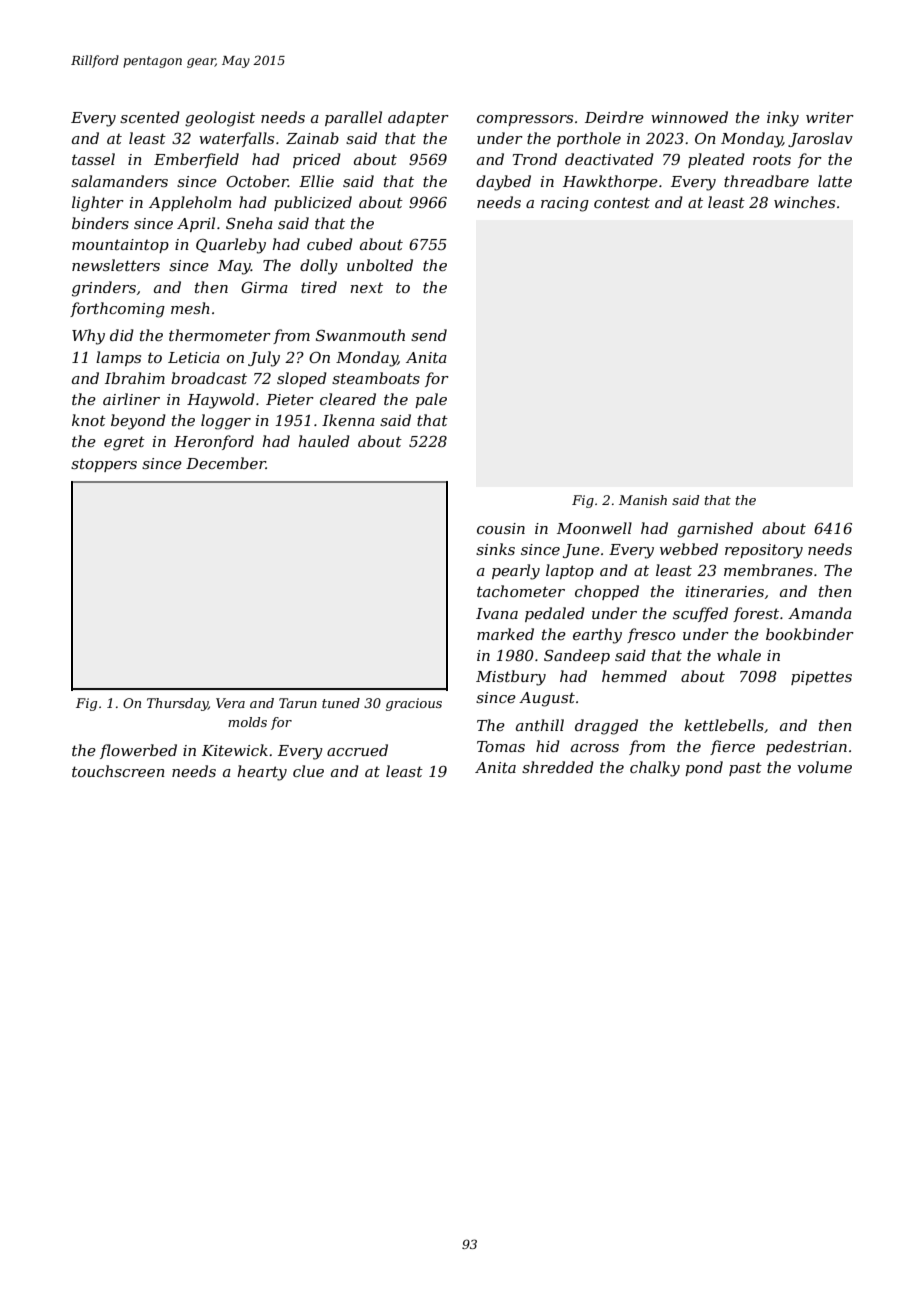 This screenshot has width=924, height=1308. What do you see at coordinates (100, 223) in the screenshot?
I see `binders` at bounding box center [100, 223].
